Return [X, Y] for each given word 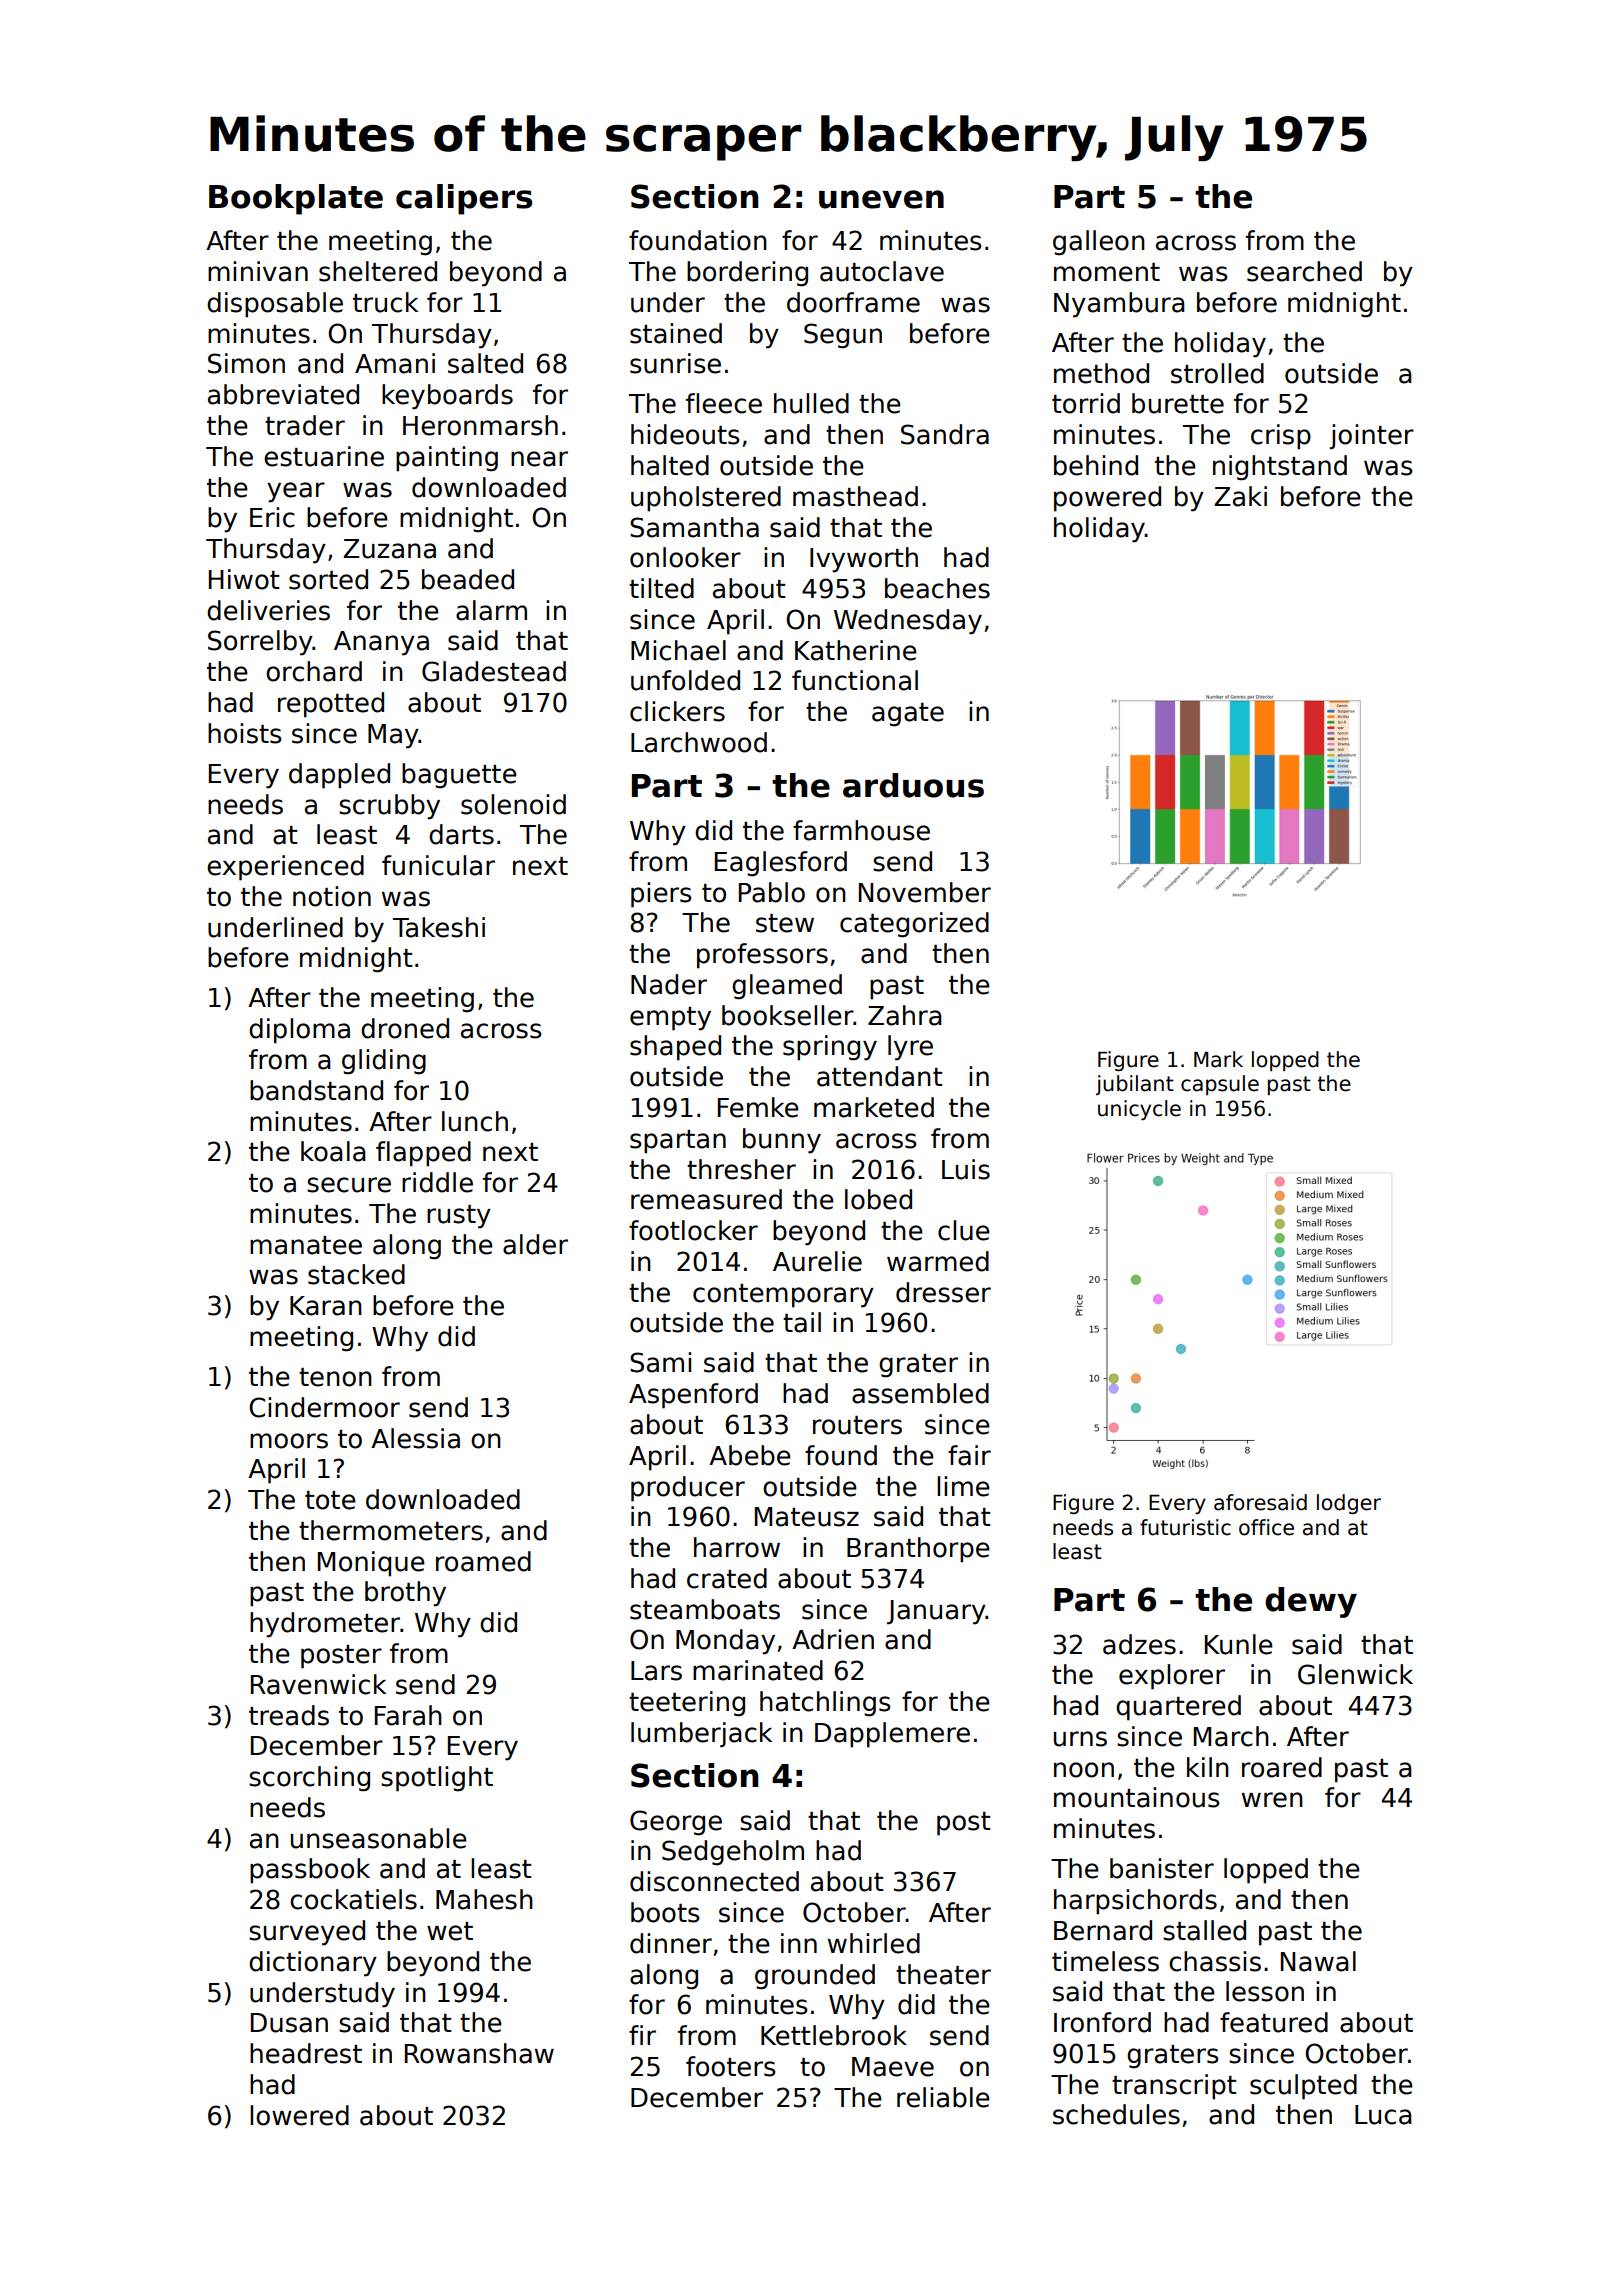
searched [1304, 271]
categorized [914, 925]
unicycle [1139, 1110]
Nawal [1318, 1961]
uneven [881, 199]
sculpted [1303, 2087]
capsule [1220, 1085]
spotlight [437, 1779]
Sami [660, 1362]
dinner [671, 1943]
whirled [874, 1943]
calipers [464, 199]
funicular [438, 865]
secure [349, 1185]
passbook [310, 1871]
